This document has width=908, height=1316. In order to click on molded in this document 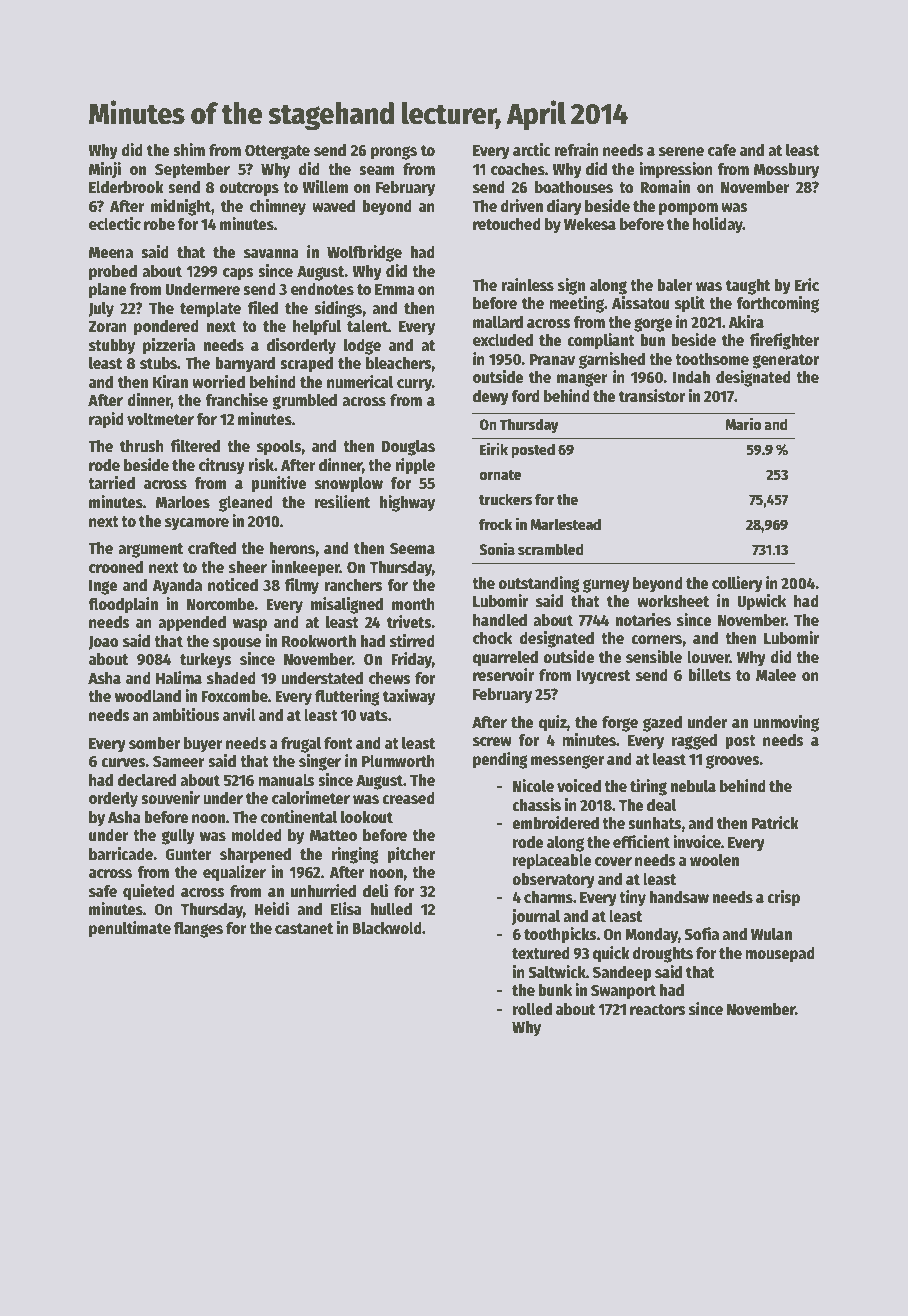, I will do `click(257, 835)`.
